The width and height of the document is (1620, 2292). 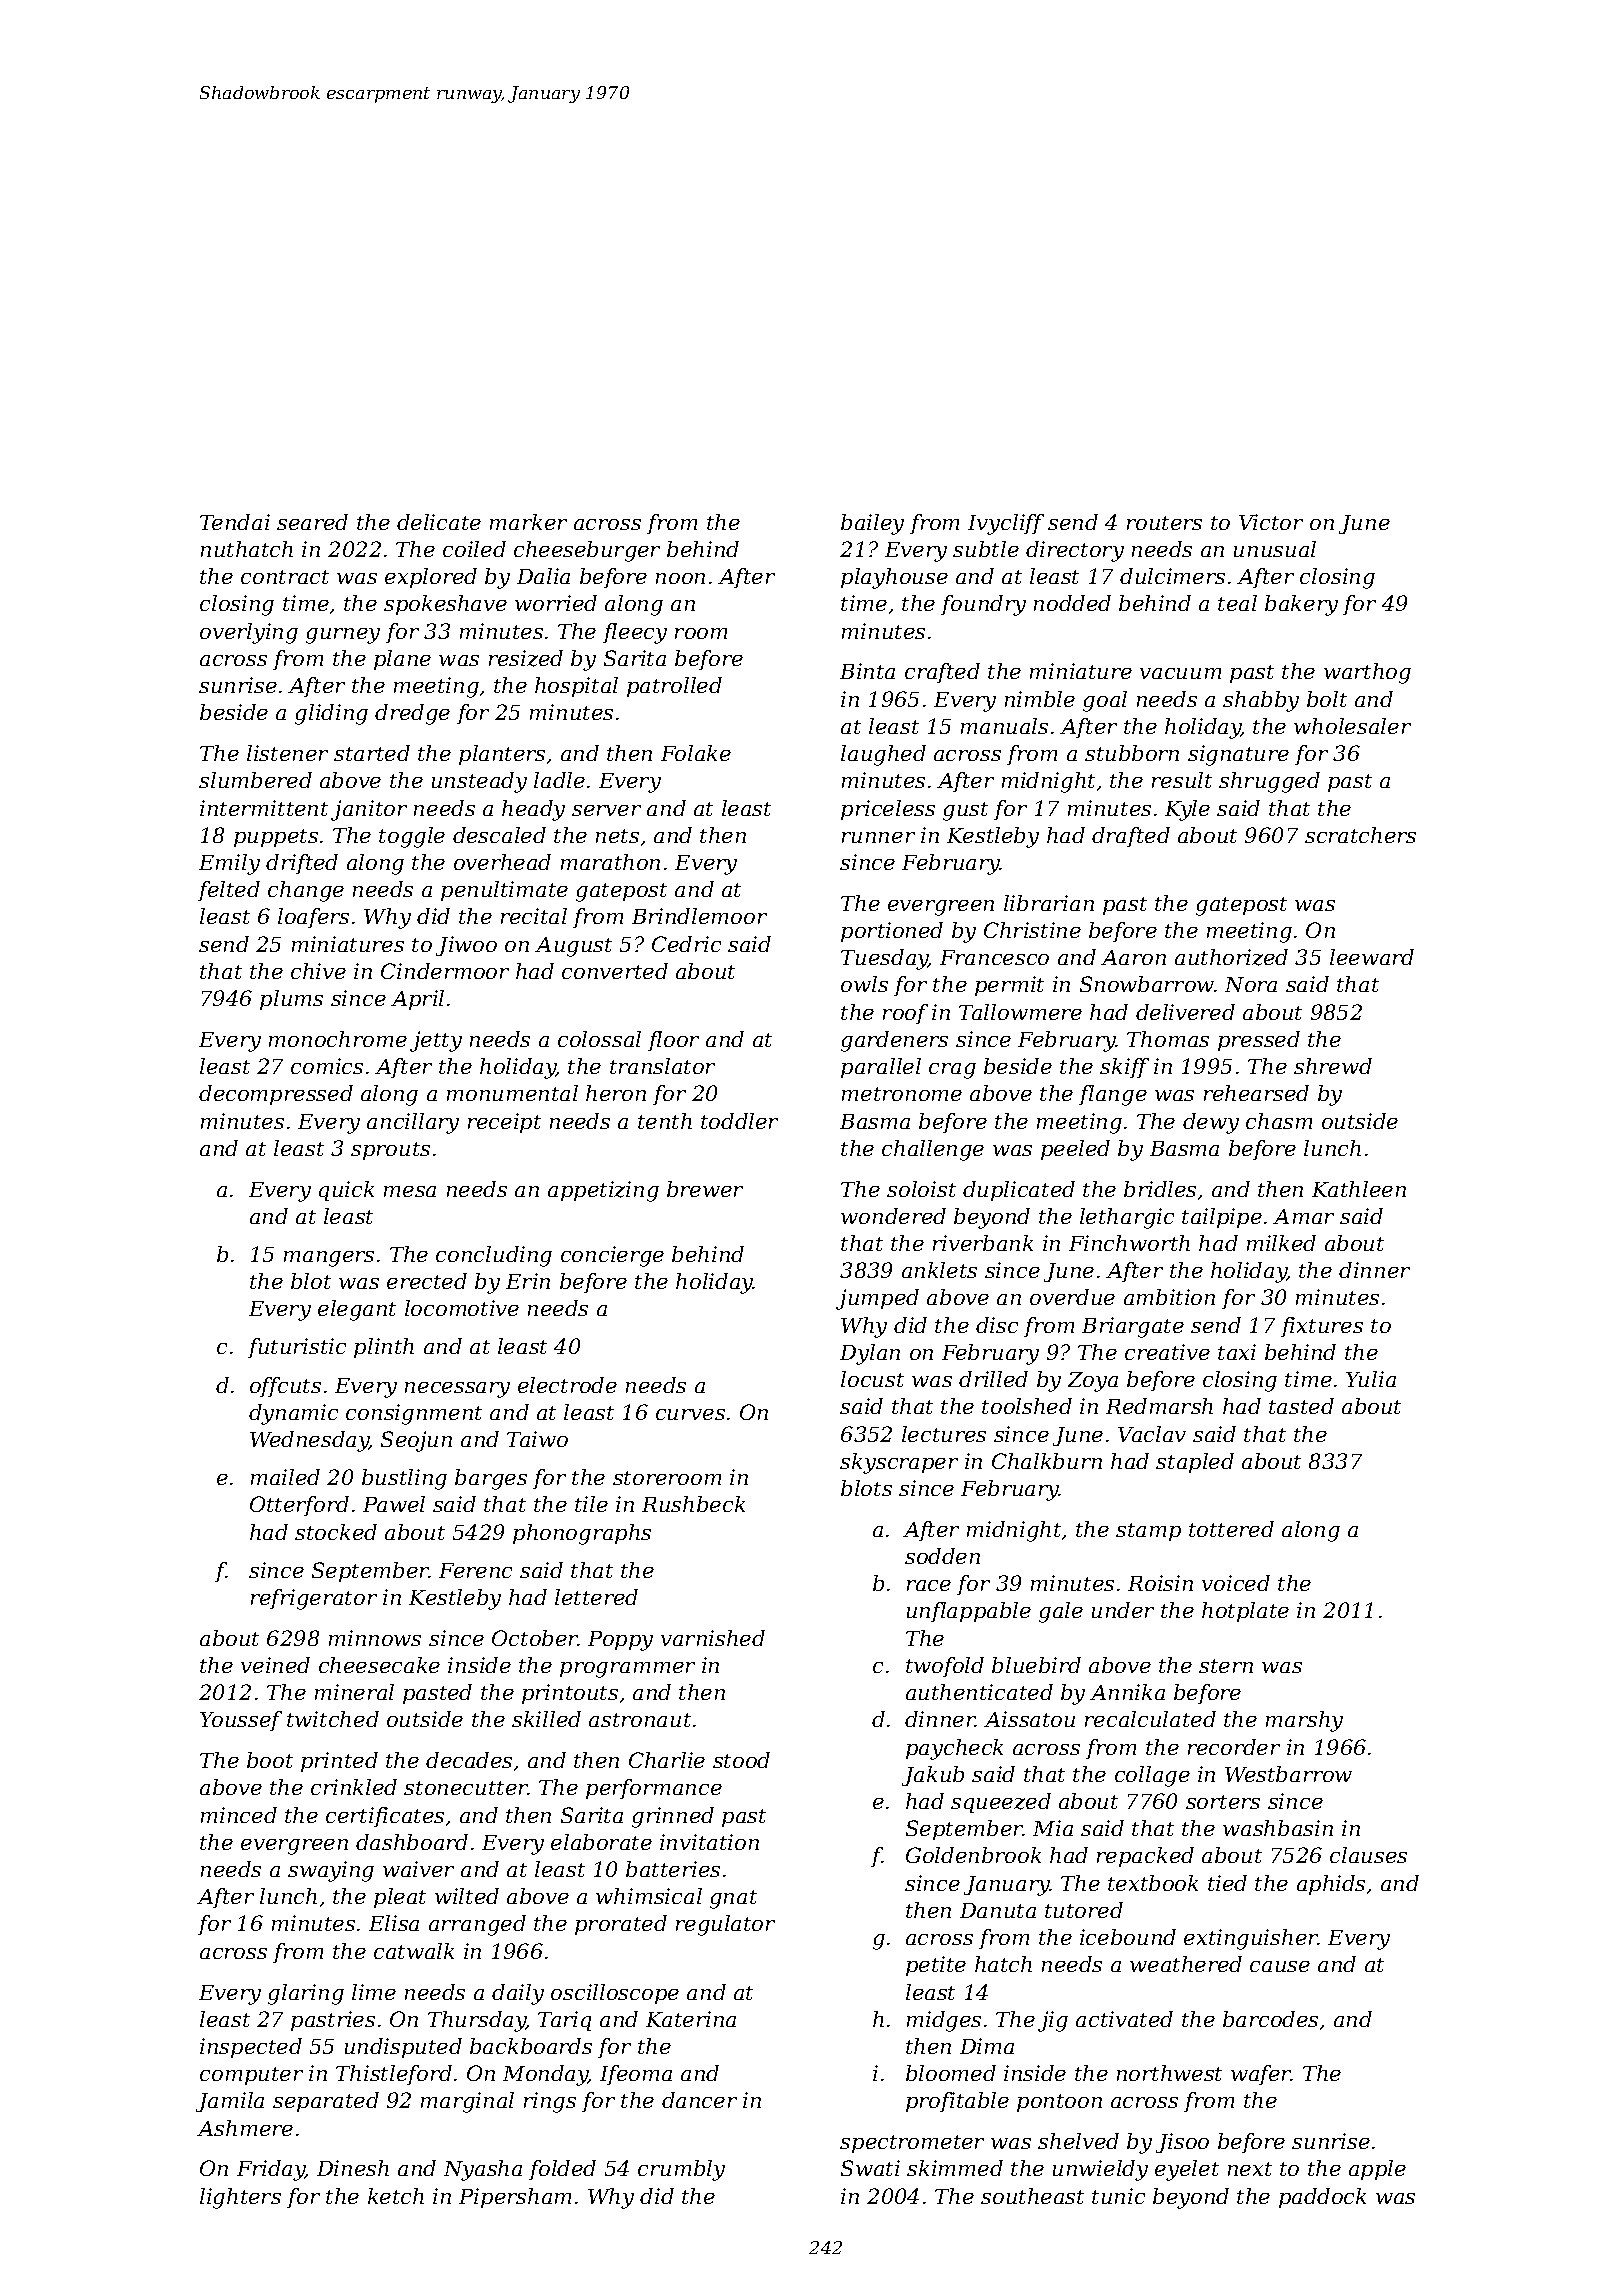 What do you see at coordinates (1227, 1883) in the document?
I see `tied` at bounding box center [1227, 1883].
